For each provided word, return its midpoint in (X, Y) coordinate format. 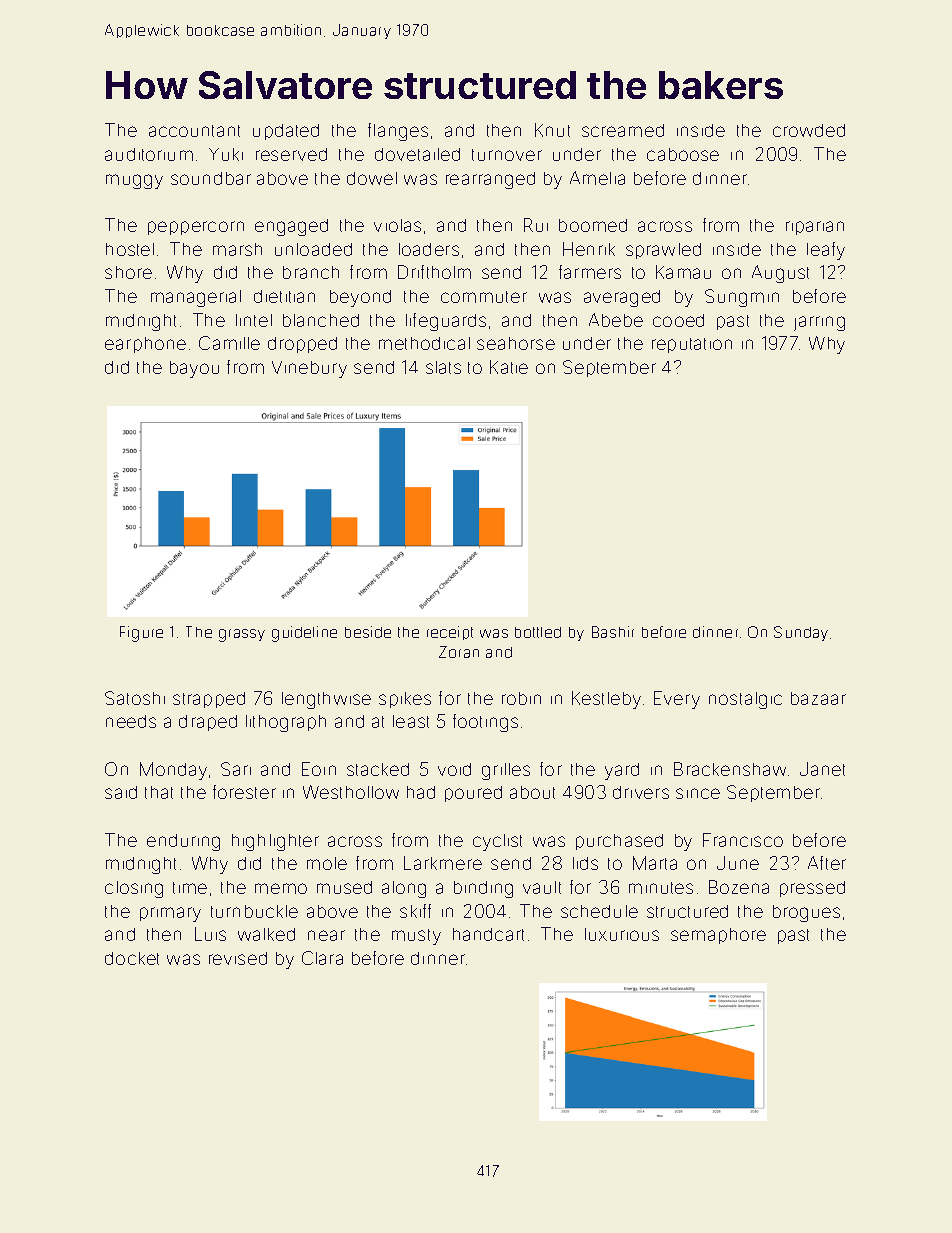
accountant (194, 131)
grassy (242, 635)
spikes (405, 700)
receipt (450, 633)
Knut (552, 130)
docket (132, 958)
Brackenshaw (730, 769)
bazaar (818, 698)
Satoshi (135, 698)
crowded (809, 130)
